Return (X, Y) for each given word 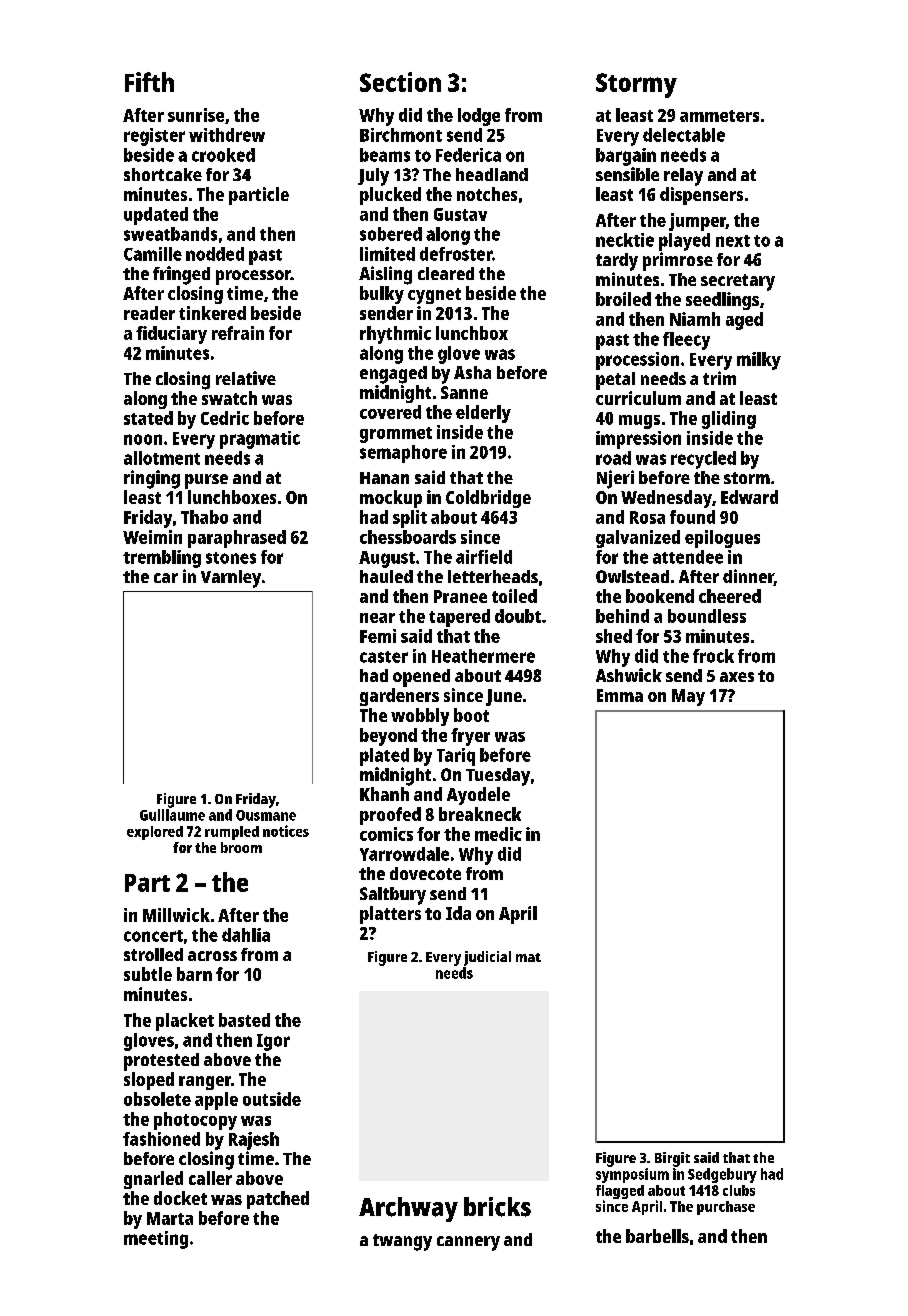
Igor (273, 1042)
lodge (479, 117)
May (688, 697)
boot (471, 715)
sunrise (196, 115)
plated (384, 757)
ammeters (719, 116)
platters (390, 915)
